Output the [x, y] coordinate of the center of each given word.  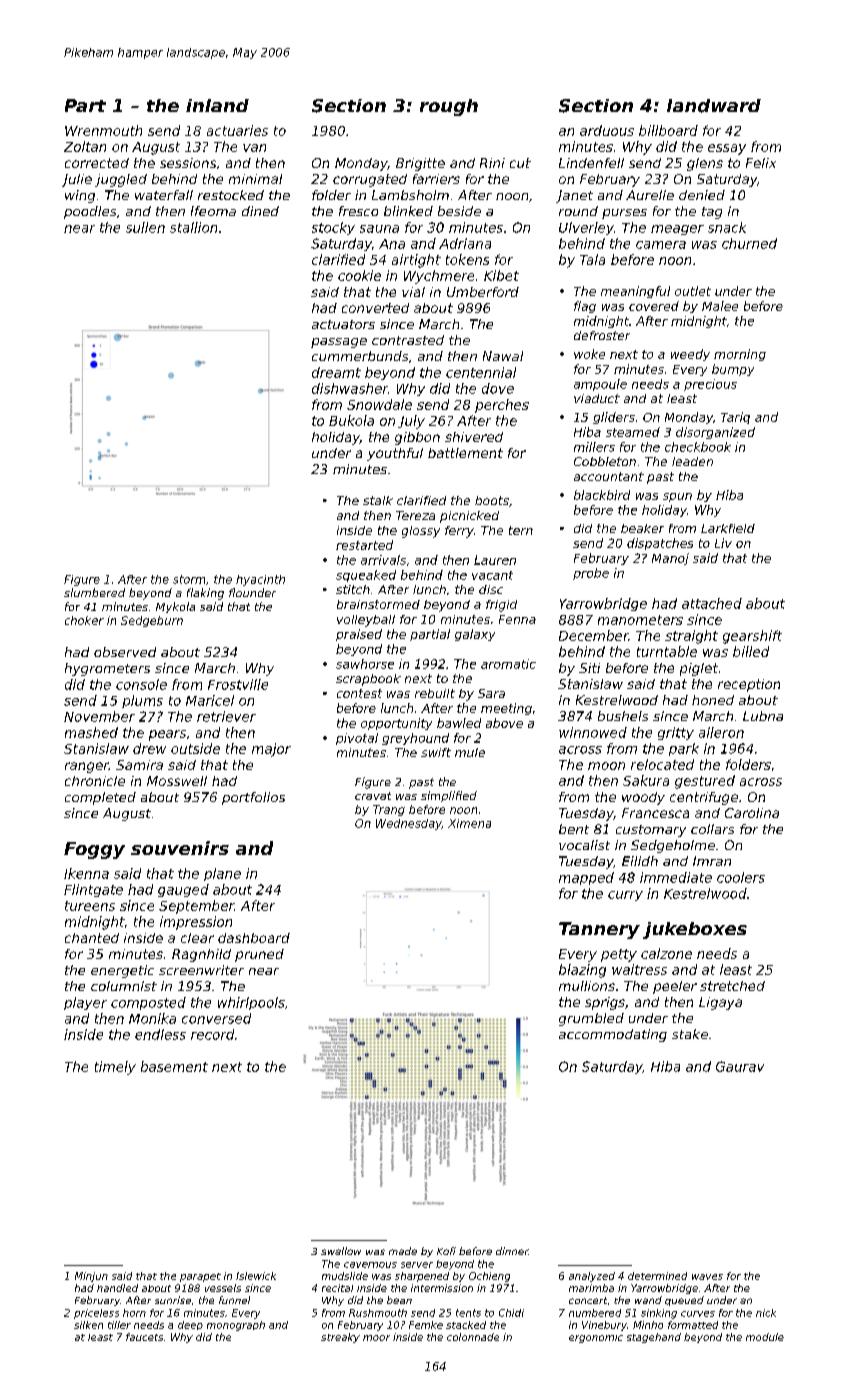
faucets [144, 1337]
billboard [668, 130]
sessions [188, 163]
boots [492, 500]
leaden [692, 461]
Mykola [175, 607]
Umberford [483, 292]
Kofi [446, 1251]
